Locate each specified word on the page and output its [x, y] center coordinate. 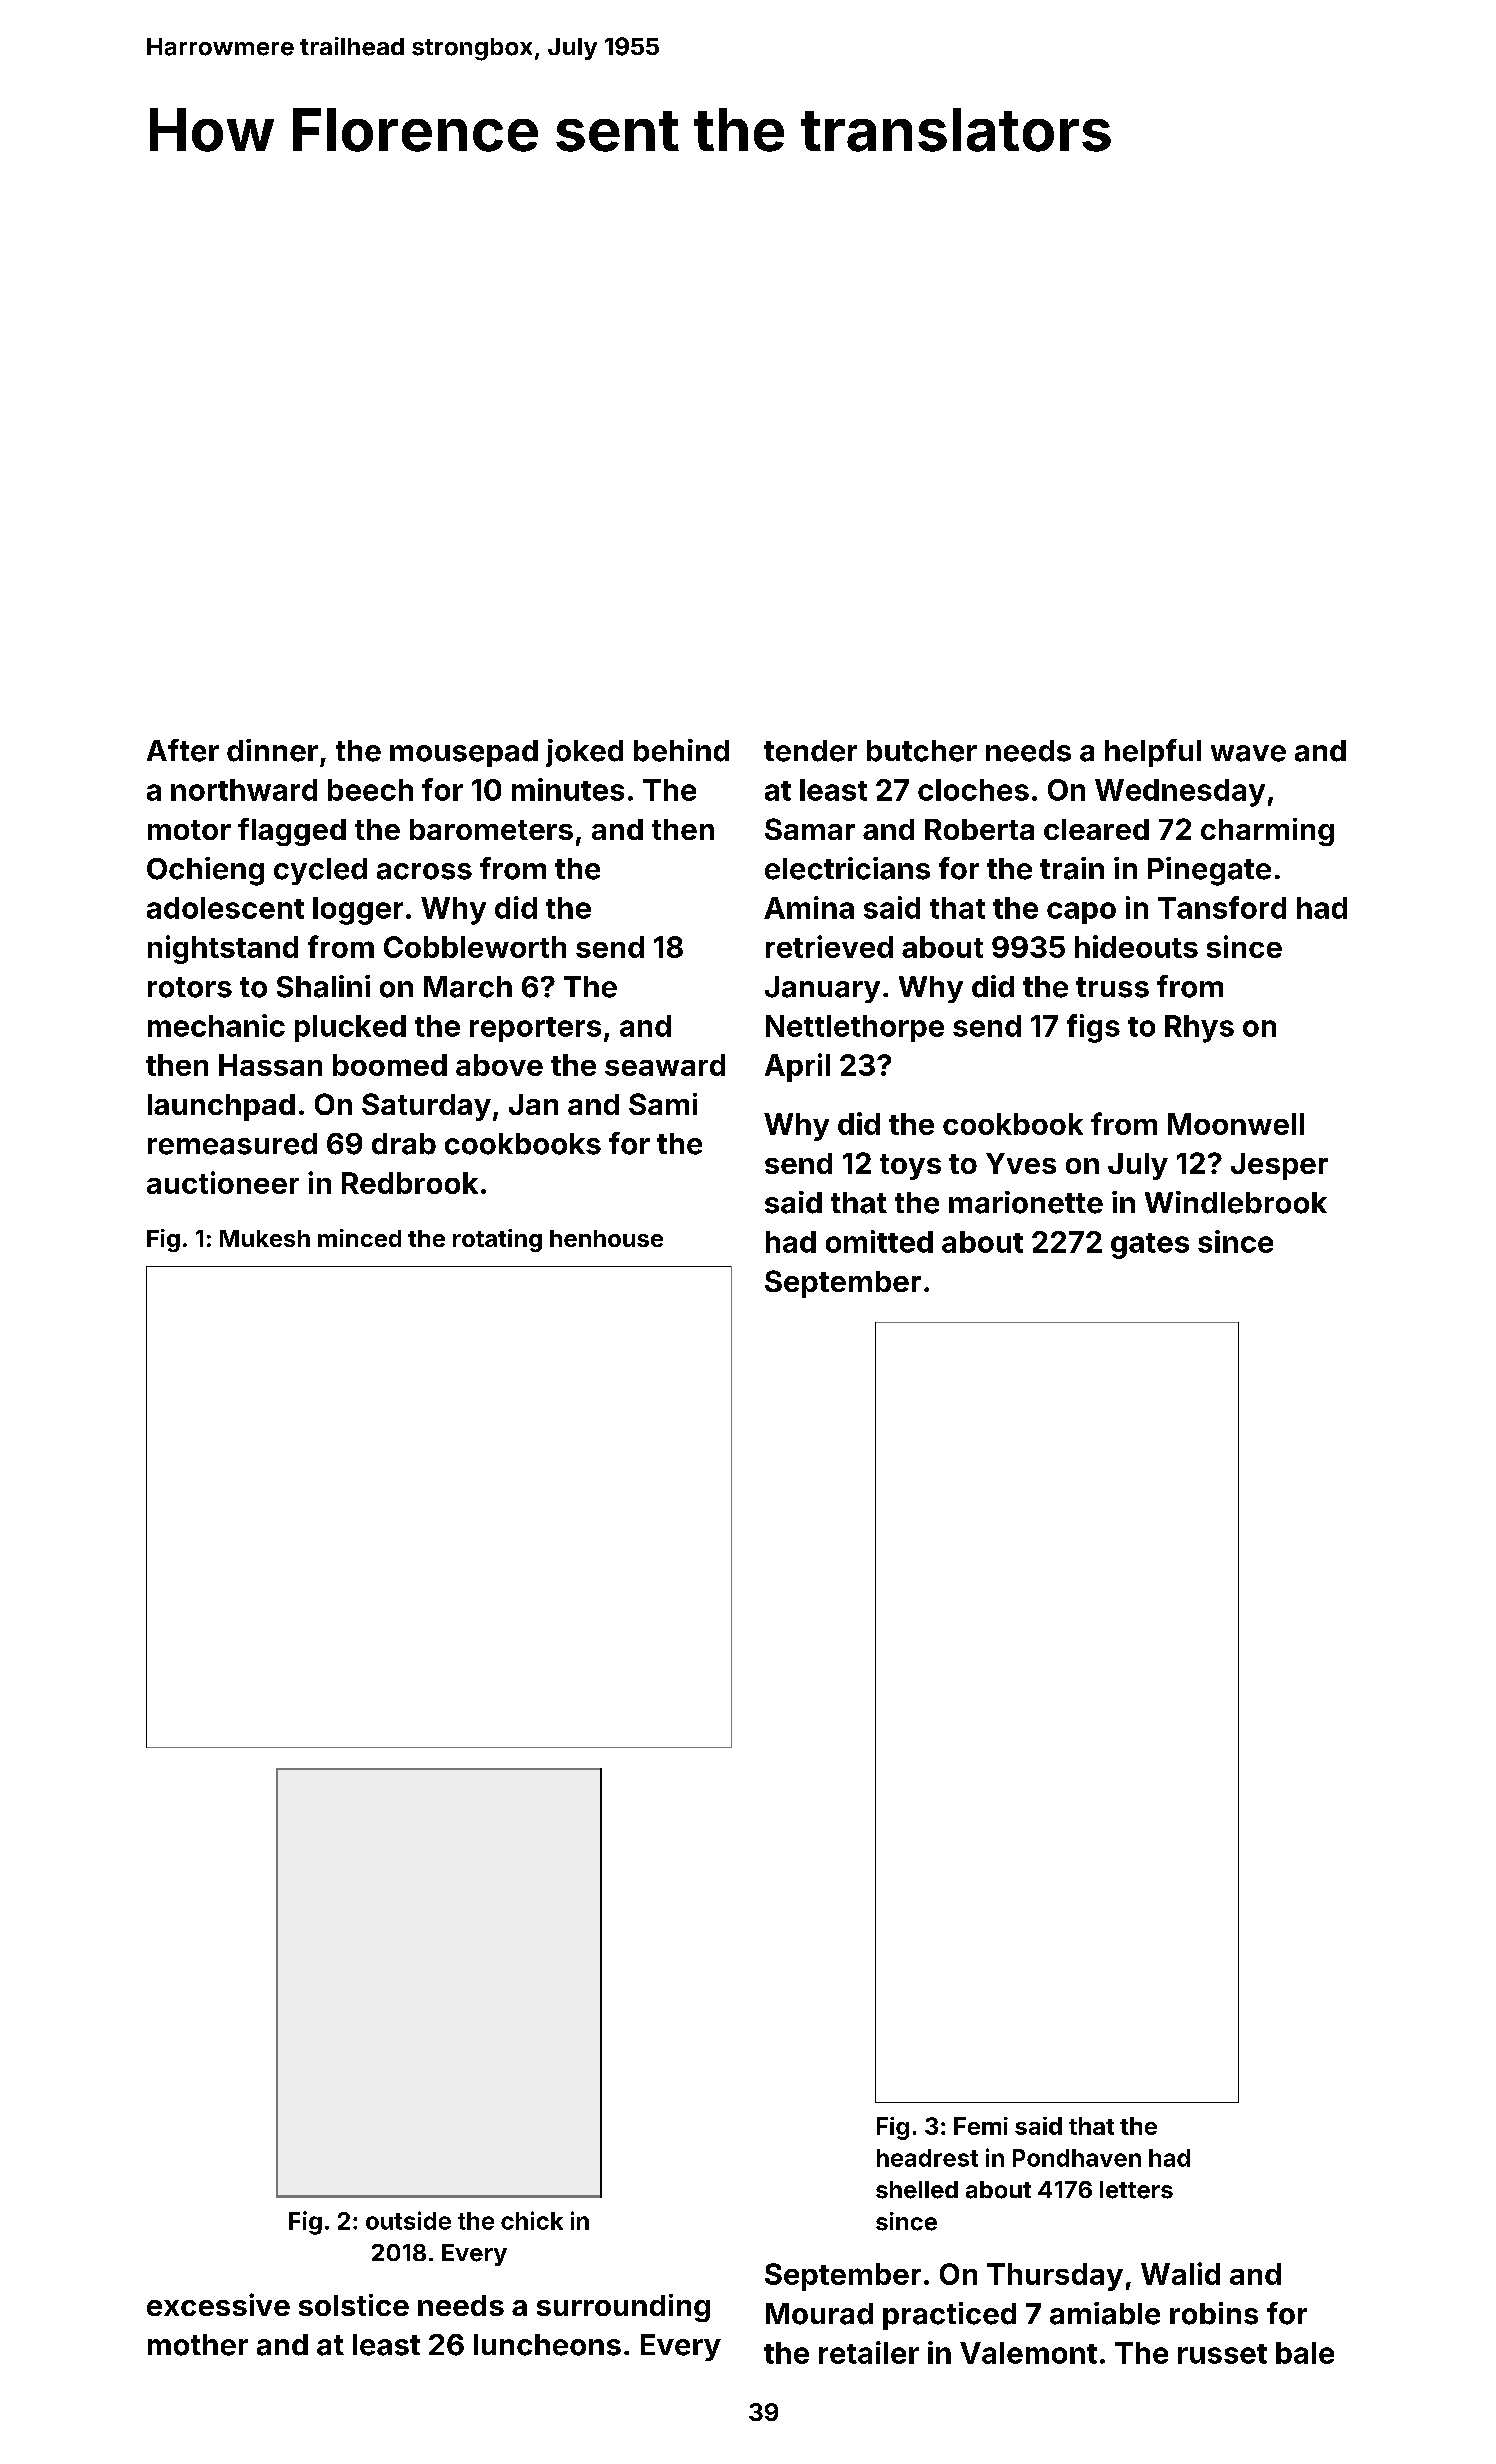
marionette [1026, 1202]
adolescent [225, 908]
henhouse [606, 1238]
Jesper [1279, 1166]
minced [359, 1238]
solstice [354, 2305]
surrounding [623, 2308]
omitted [879, 1241]
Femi [981, 2126]
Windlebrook [1236, 1202]
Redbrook [410, 1183]
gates [1150, 1246]
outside [408, 2220]
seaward [665, 1065]
